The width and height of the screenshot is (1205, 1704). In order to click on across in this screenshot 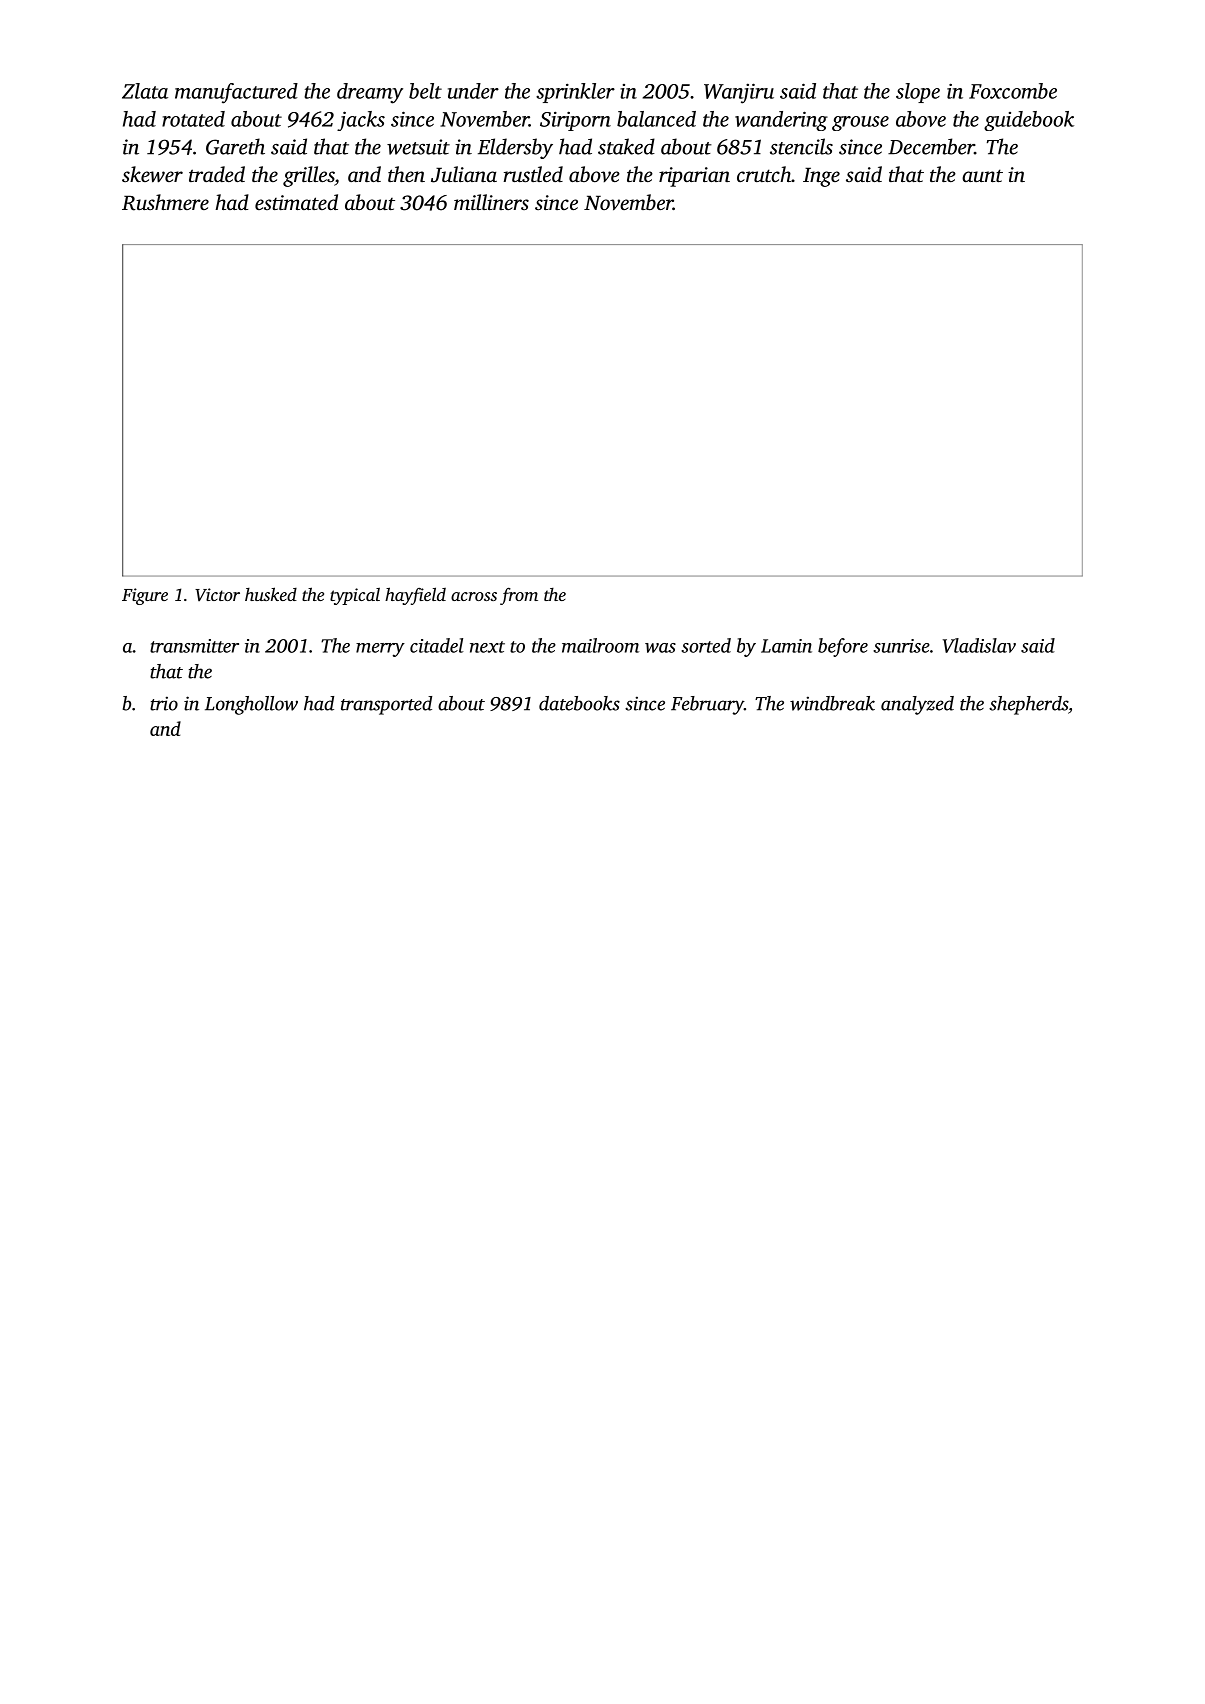, I will do `click(474, 596)`.
